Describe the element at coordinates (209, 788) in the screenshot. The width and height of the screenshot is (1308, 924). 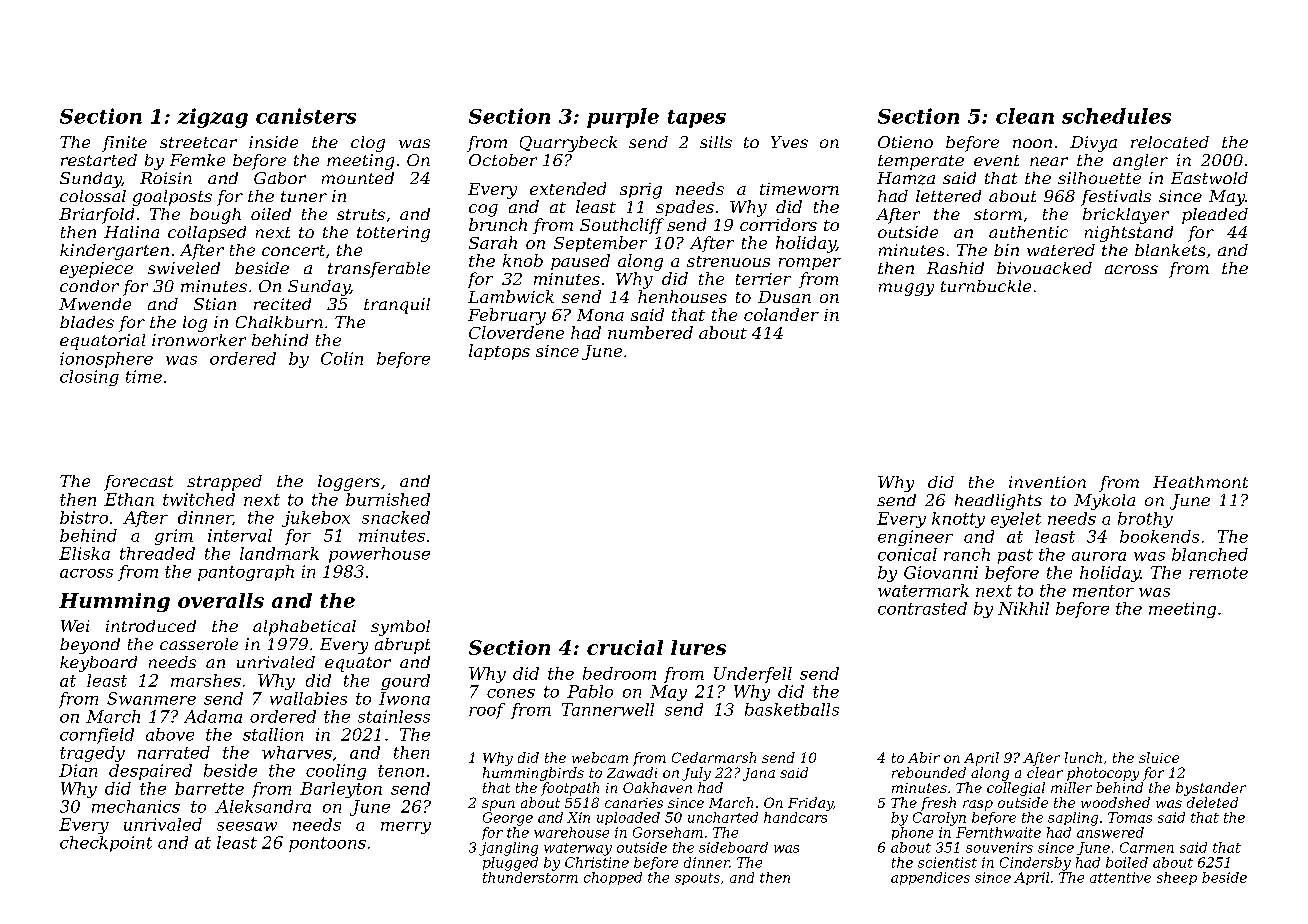
I see `barrette` at that location.
